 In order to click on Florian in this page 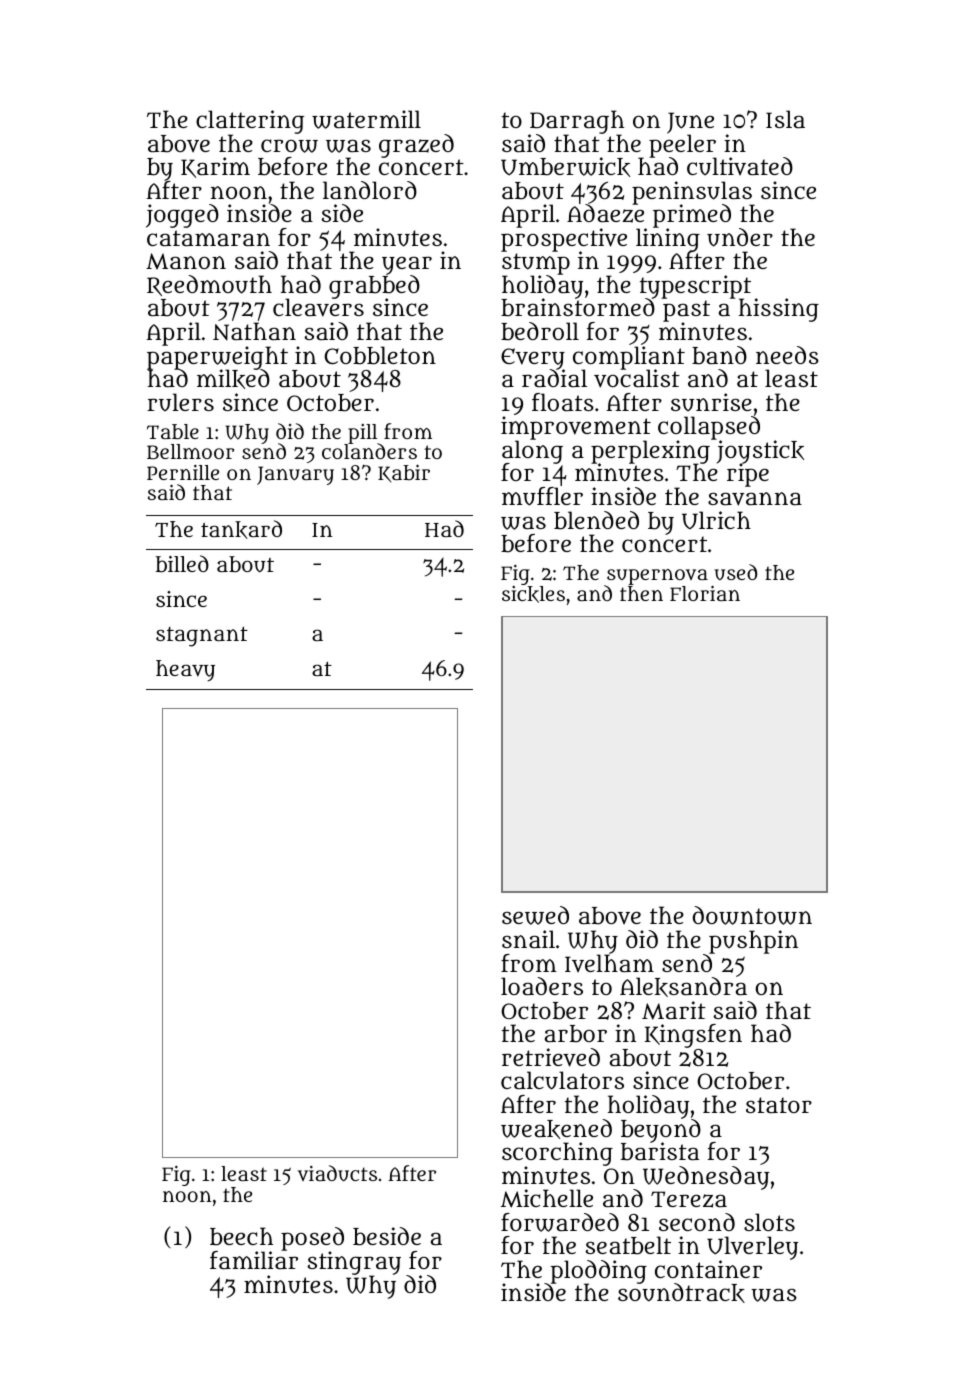, I will do `click(705, 593)`.
